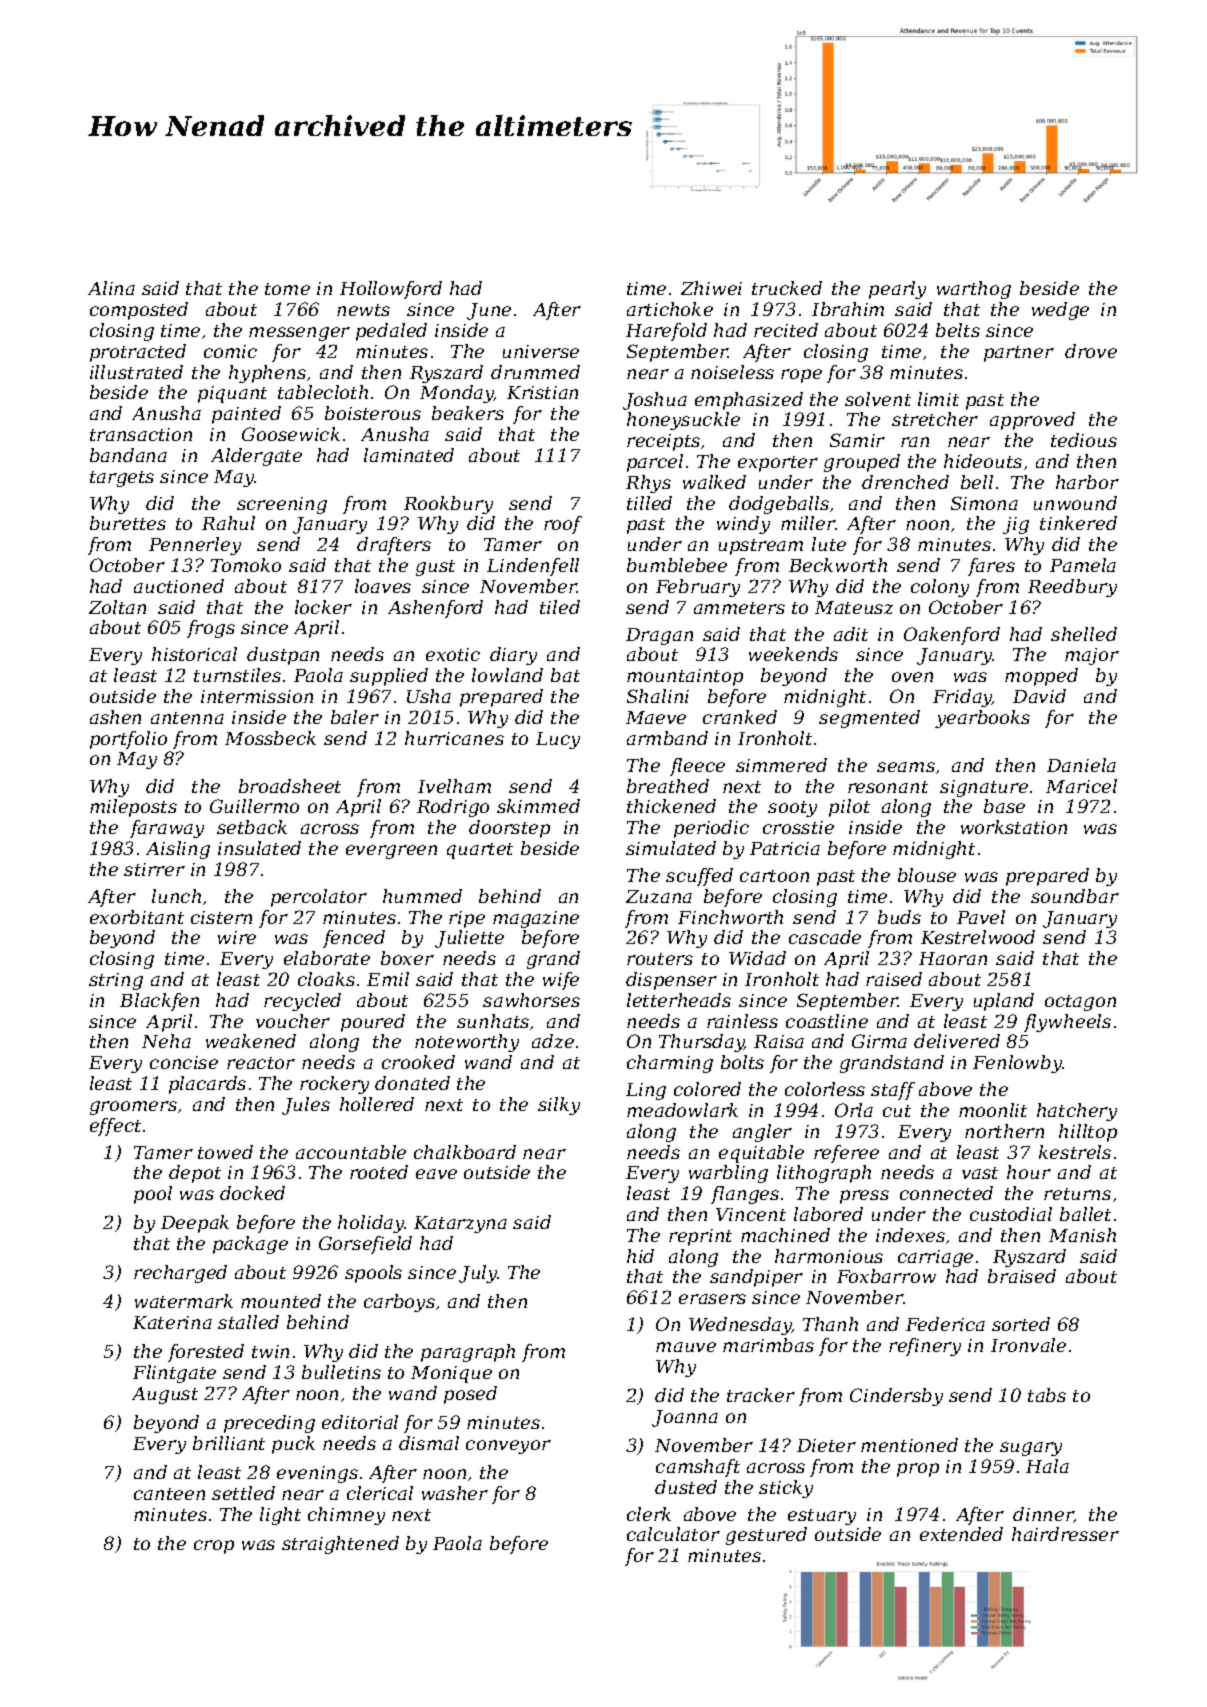  What do you see at coordinates (846, 1154) in the page?
I see `referee` at bounding box center [846, 1154].
